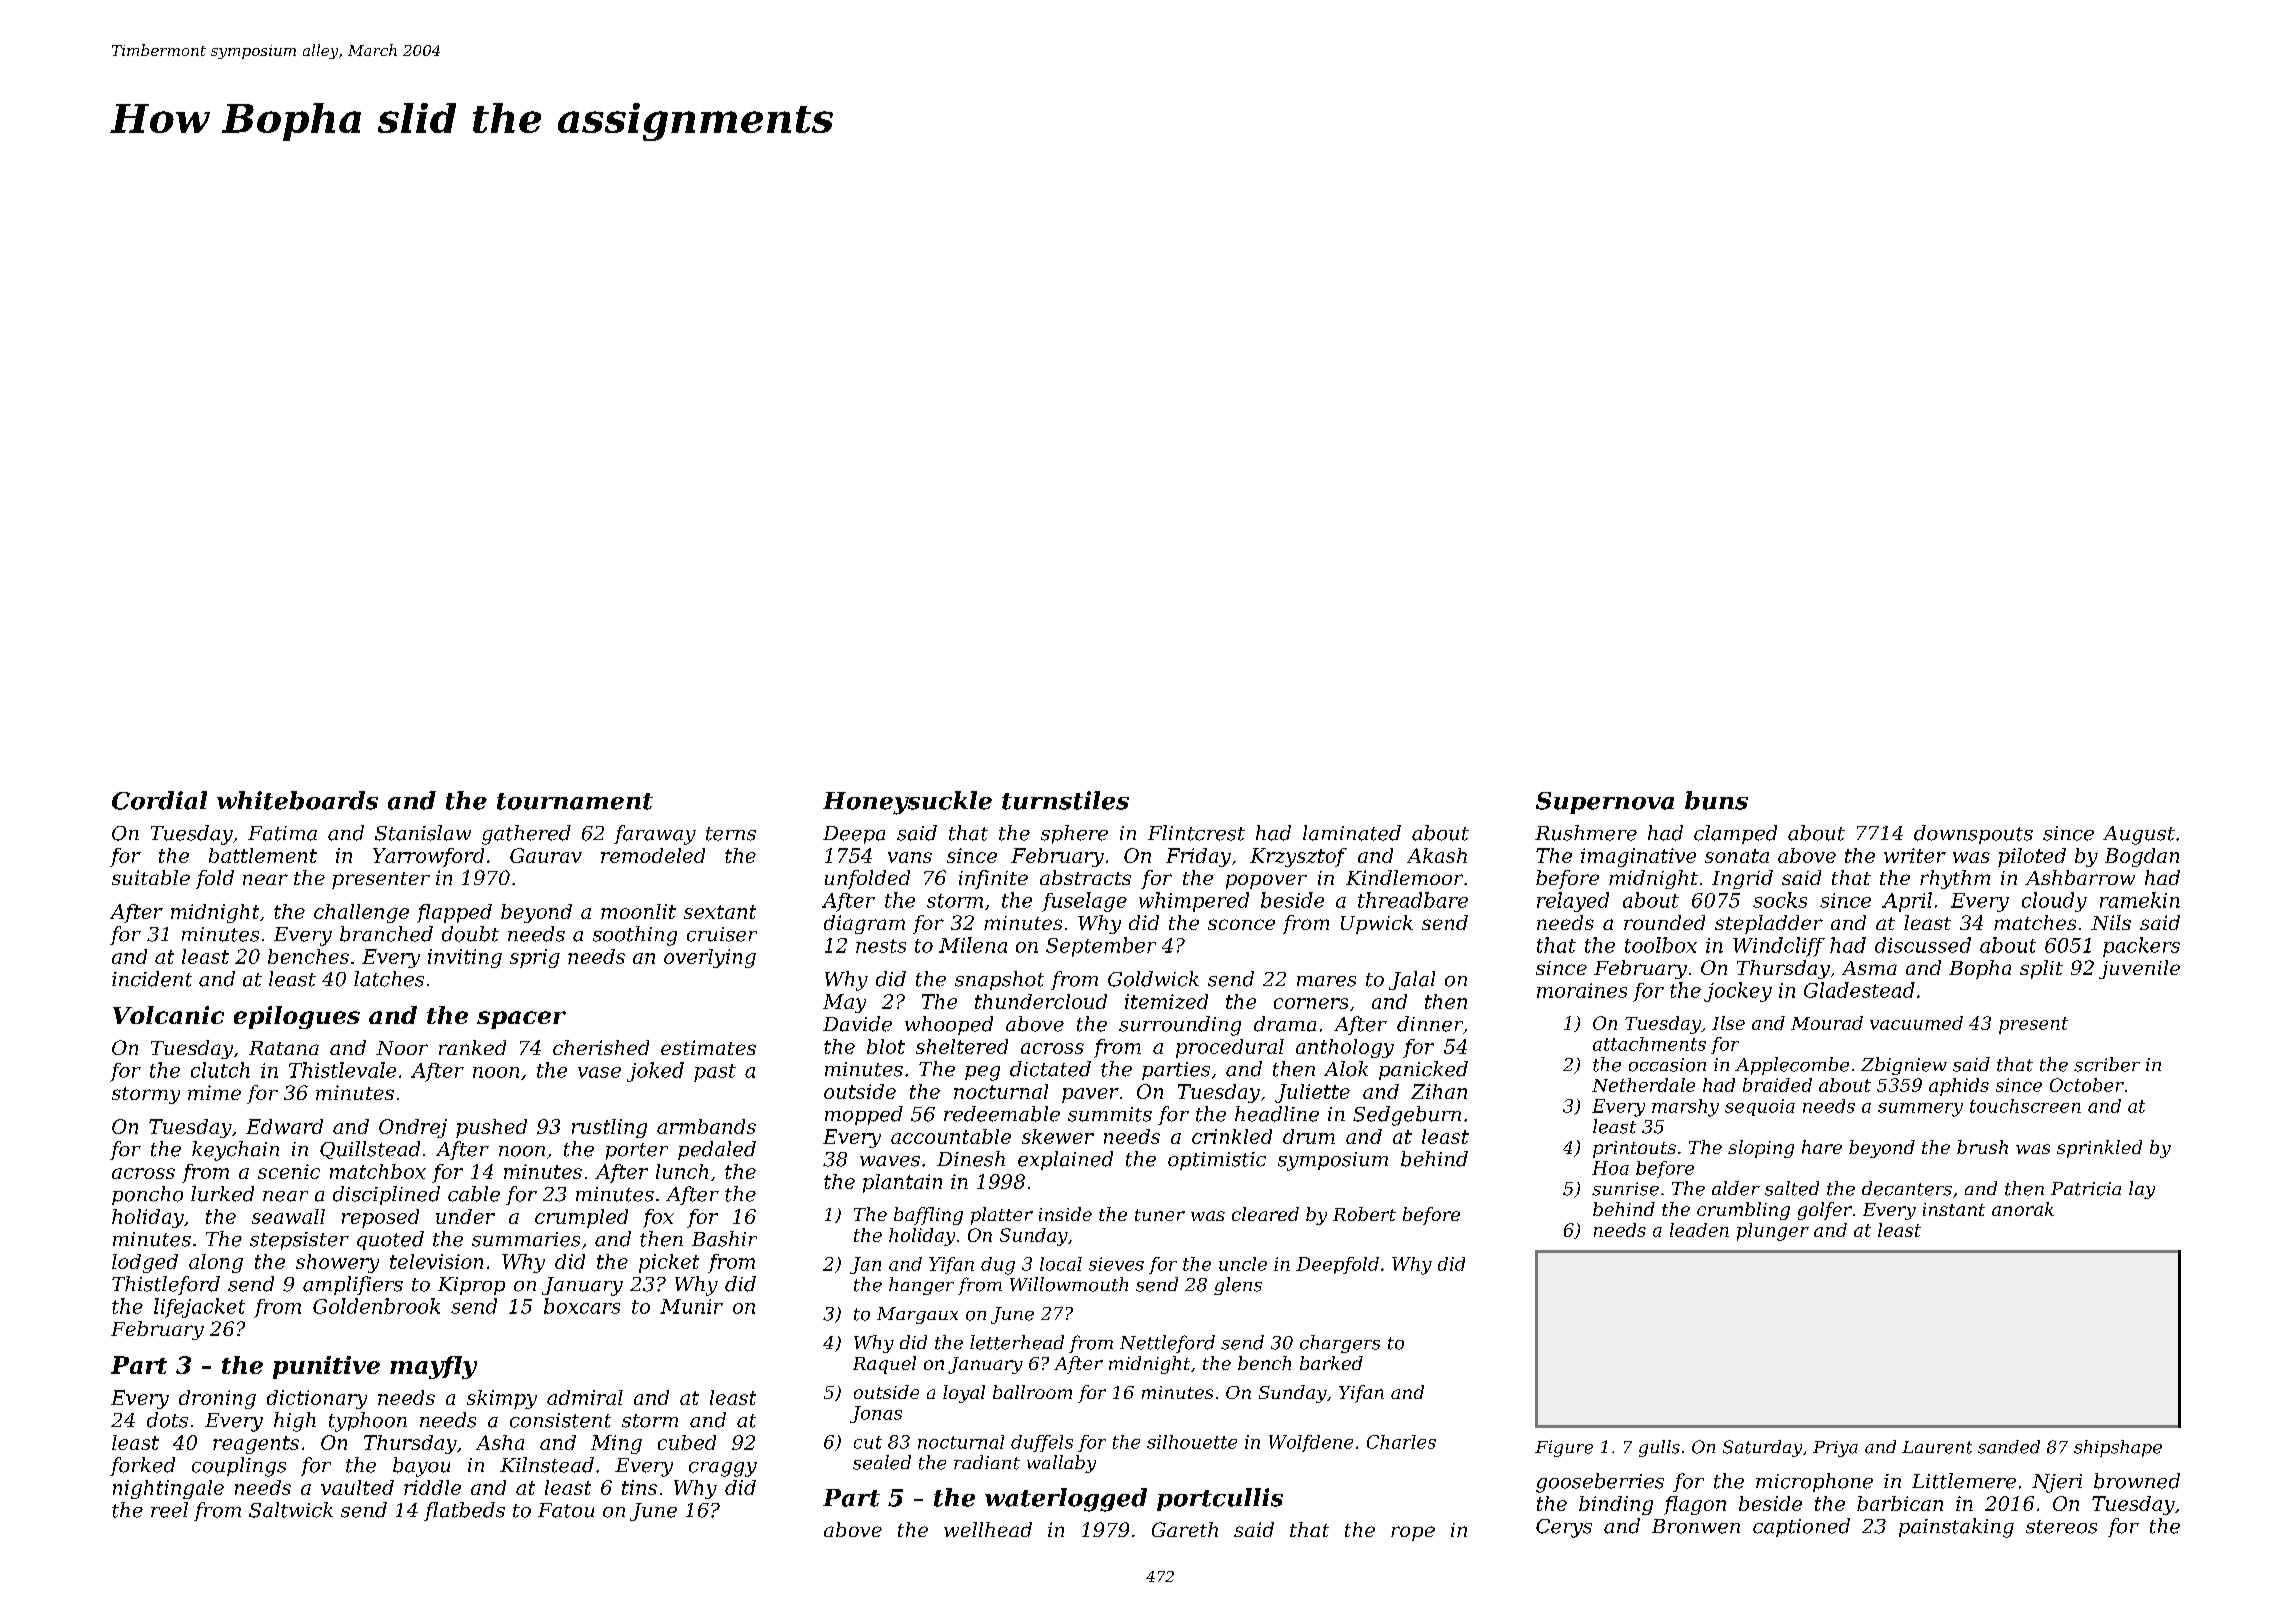  Describe the element at coordinates (289, 1171) in the page. I see `scenic` at that location.
